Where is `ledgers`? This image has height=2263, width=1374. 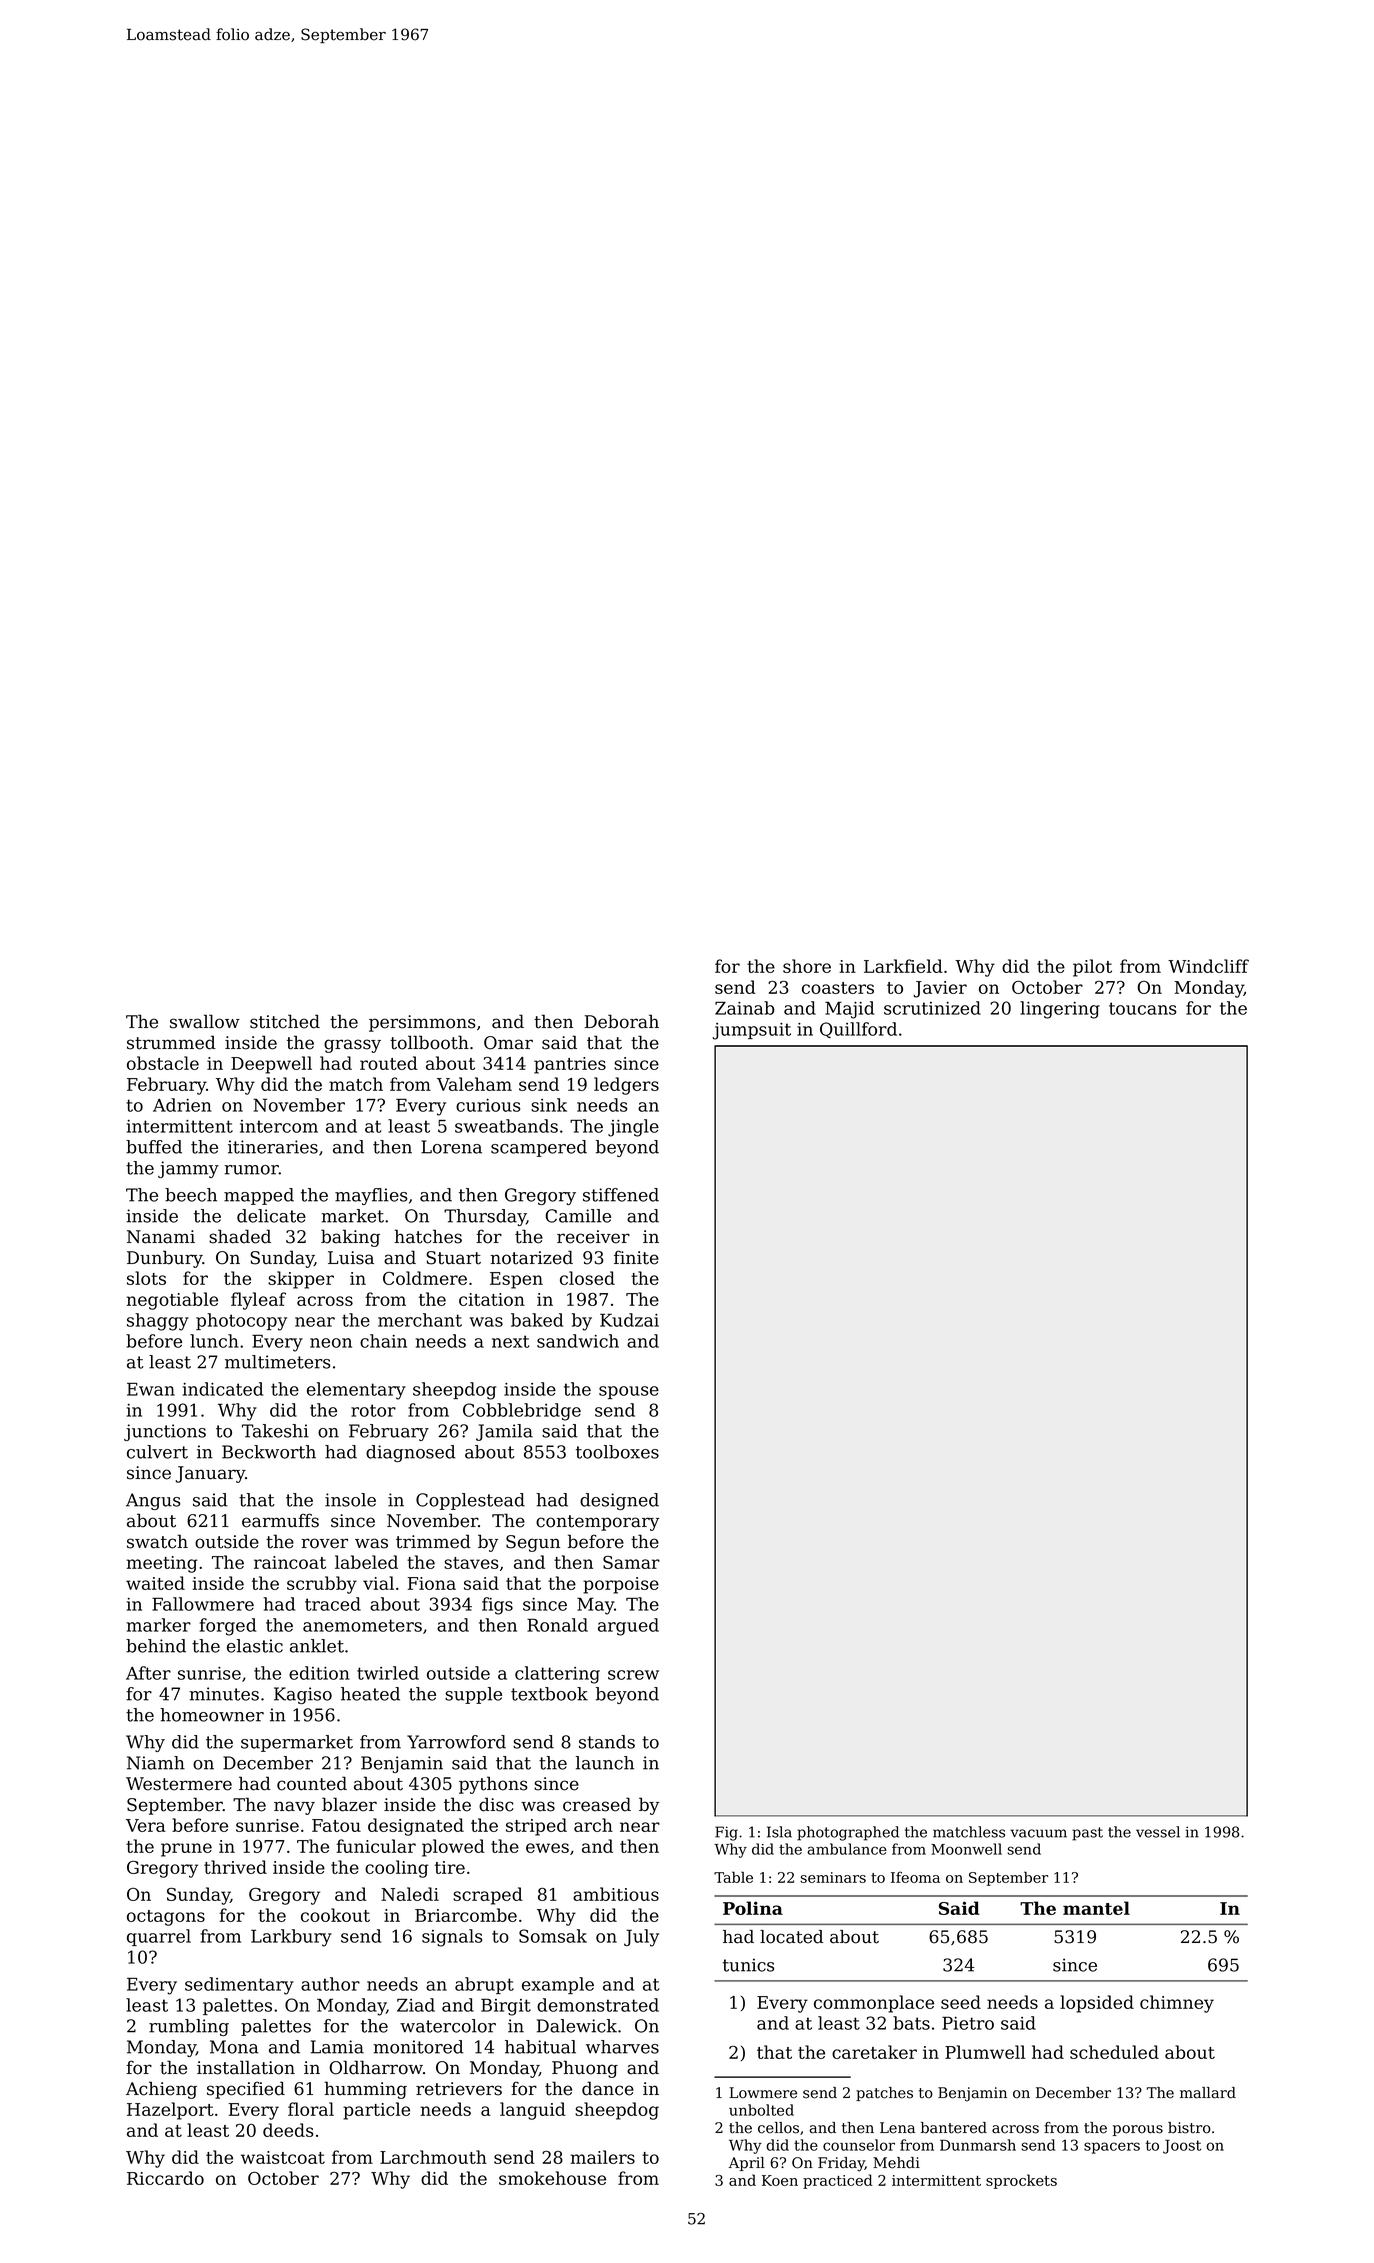 ledgers is located at coordinates (626, 1086).
